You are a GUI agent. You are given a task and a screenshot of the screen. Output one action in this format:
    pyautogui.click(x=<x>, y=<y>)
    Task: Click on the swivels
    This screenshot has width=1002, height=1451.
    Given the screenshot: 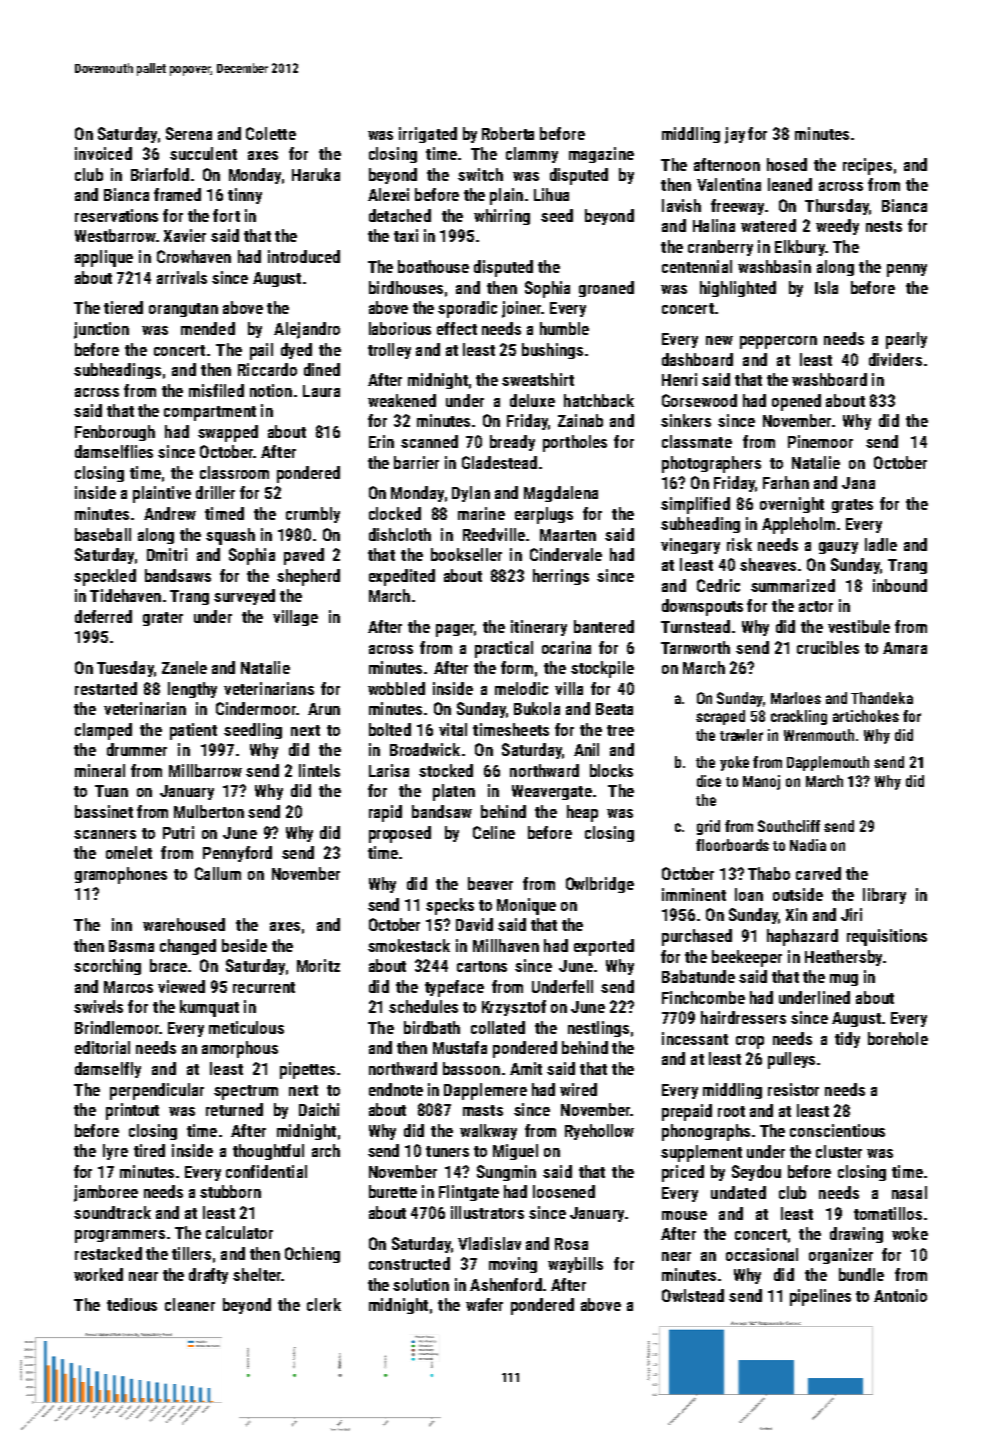 What is the action you would take?
    pyautogui.click(x=98, y=1006)
